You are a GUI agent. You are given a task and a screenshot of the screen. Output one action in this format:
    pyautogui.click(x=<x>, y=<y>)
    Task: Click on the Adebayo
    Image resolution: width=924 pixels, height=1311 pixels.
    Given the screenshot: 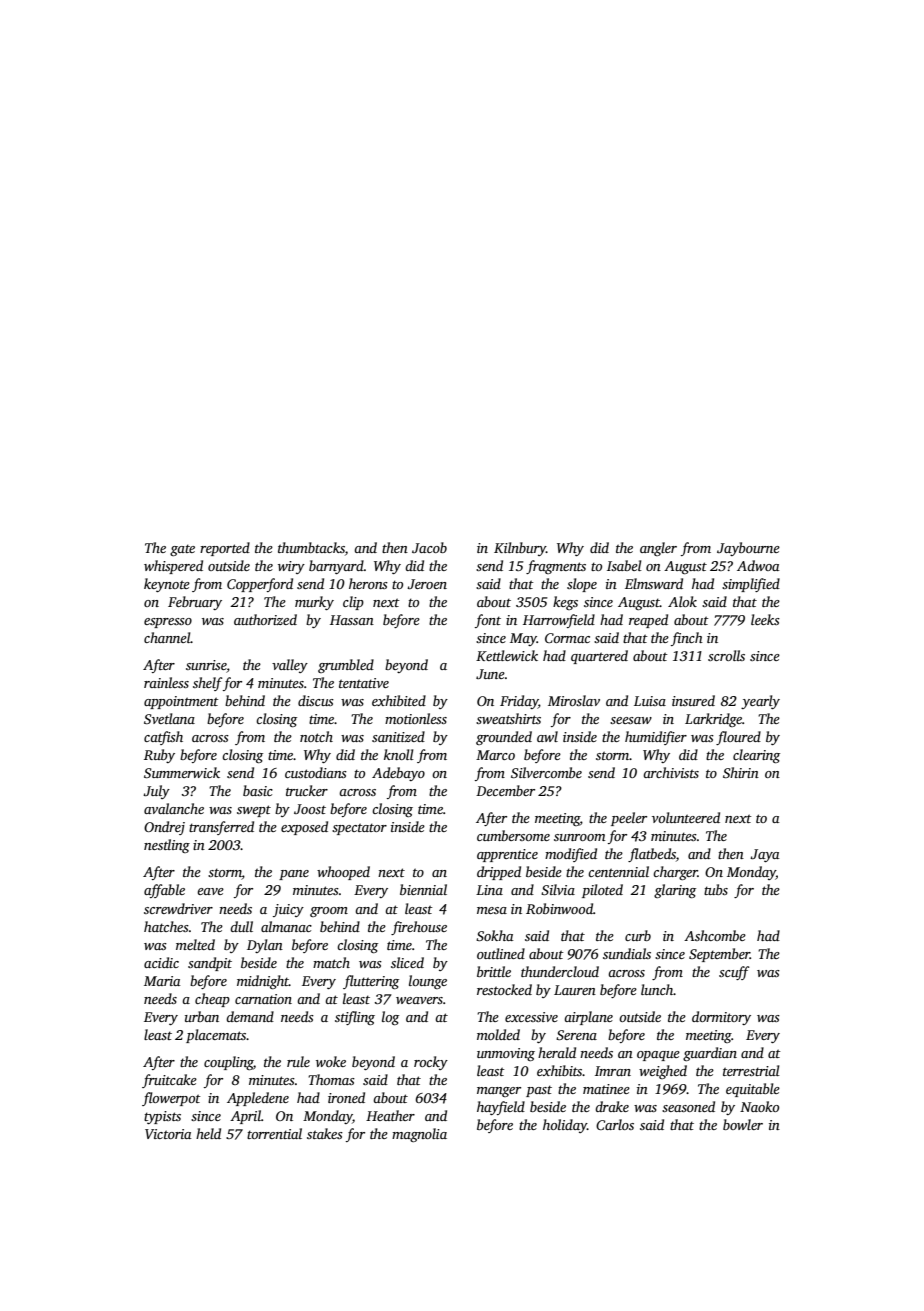 What is the action you would take?
    pyautogui.click(x=398, y=774)
